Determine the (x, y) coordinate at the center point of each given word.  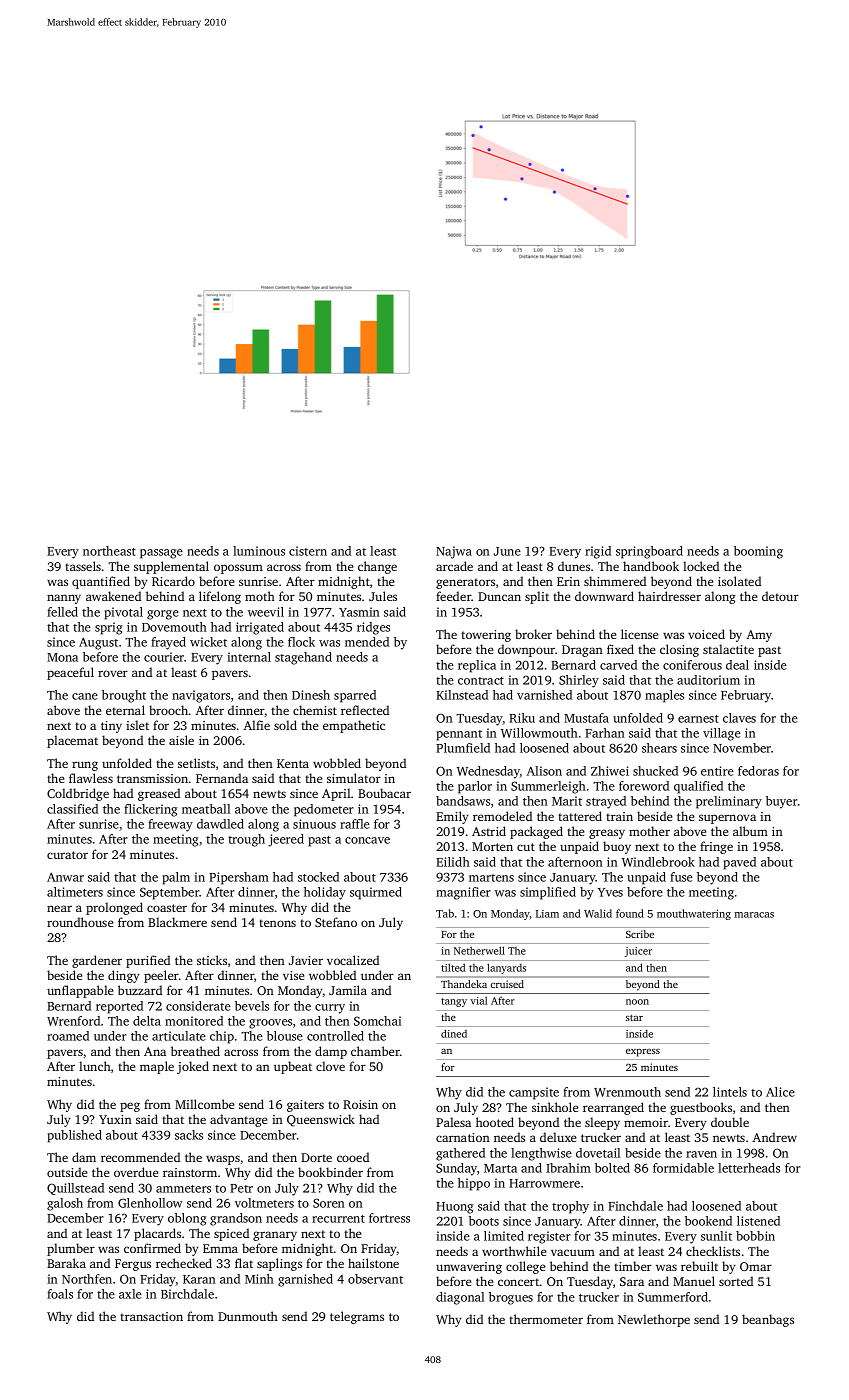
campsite (534, 1093)
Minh (259, 1279)
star (634, 1018)
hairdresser (669, 596)
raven (701, 1154)
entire (717, 771)
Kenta (293, 763)
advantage (238, 1120)
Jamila (348, 990)
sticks (212, 960)
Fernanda (222, 778)
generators (465, 583)
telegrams (357, 1317)
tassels (83, 566)
